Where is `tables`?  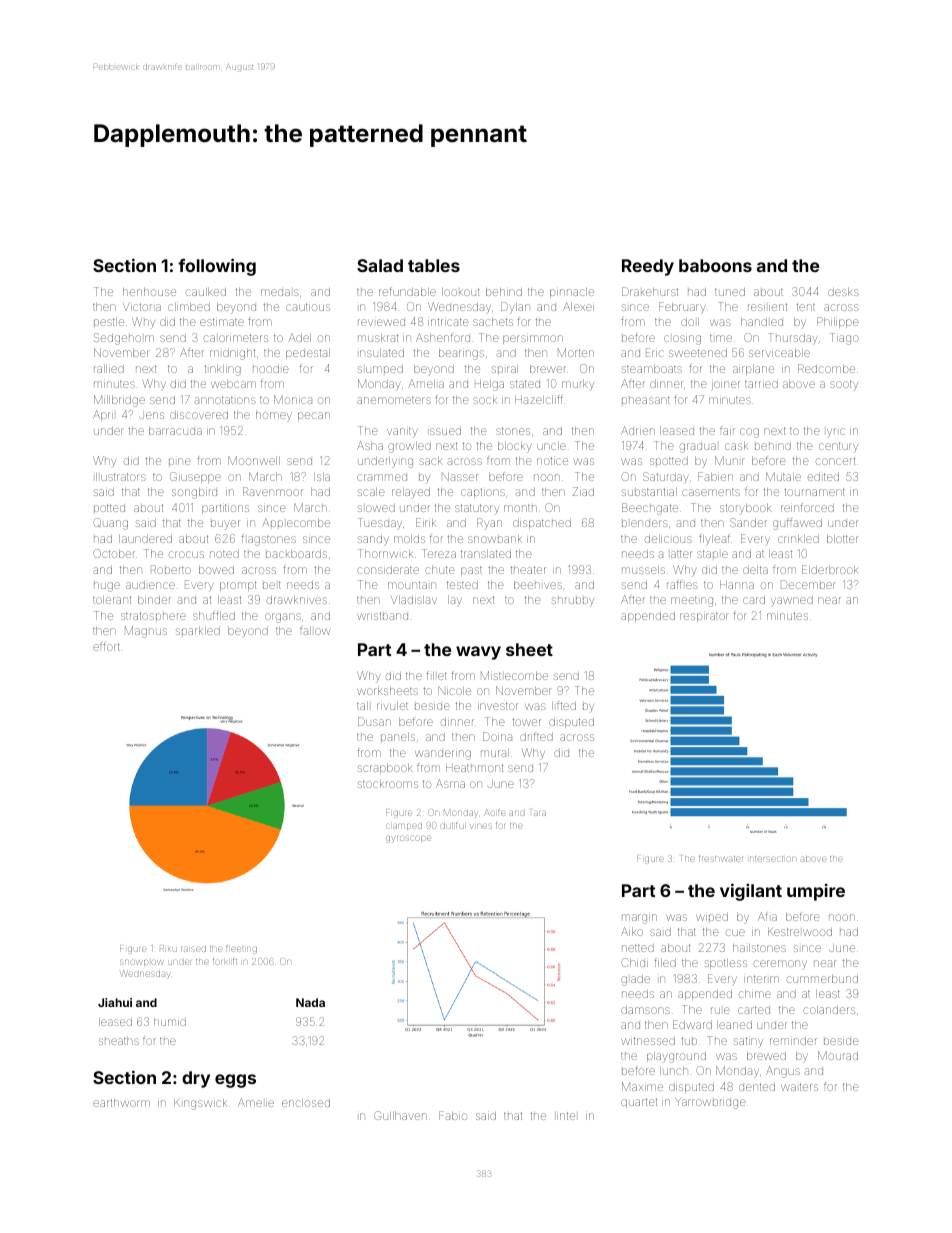
tables is located at coordinates (434, 265).
